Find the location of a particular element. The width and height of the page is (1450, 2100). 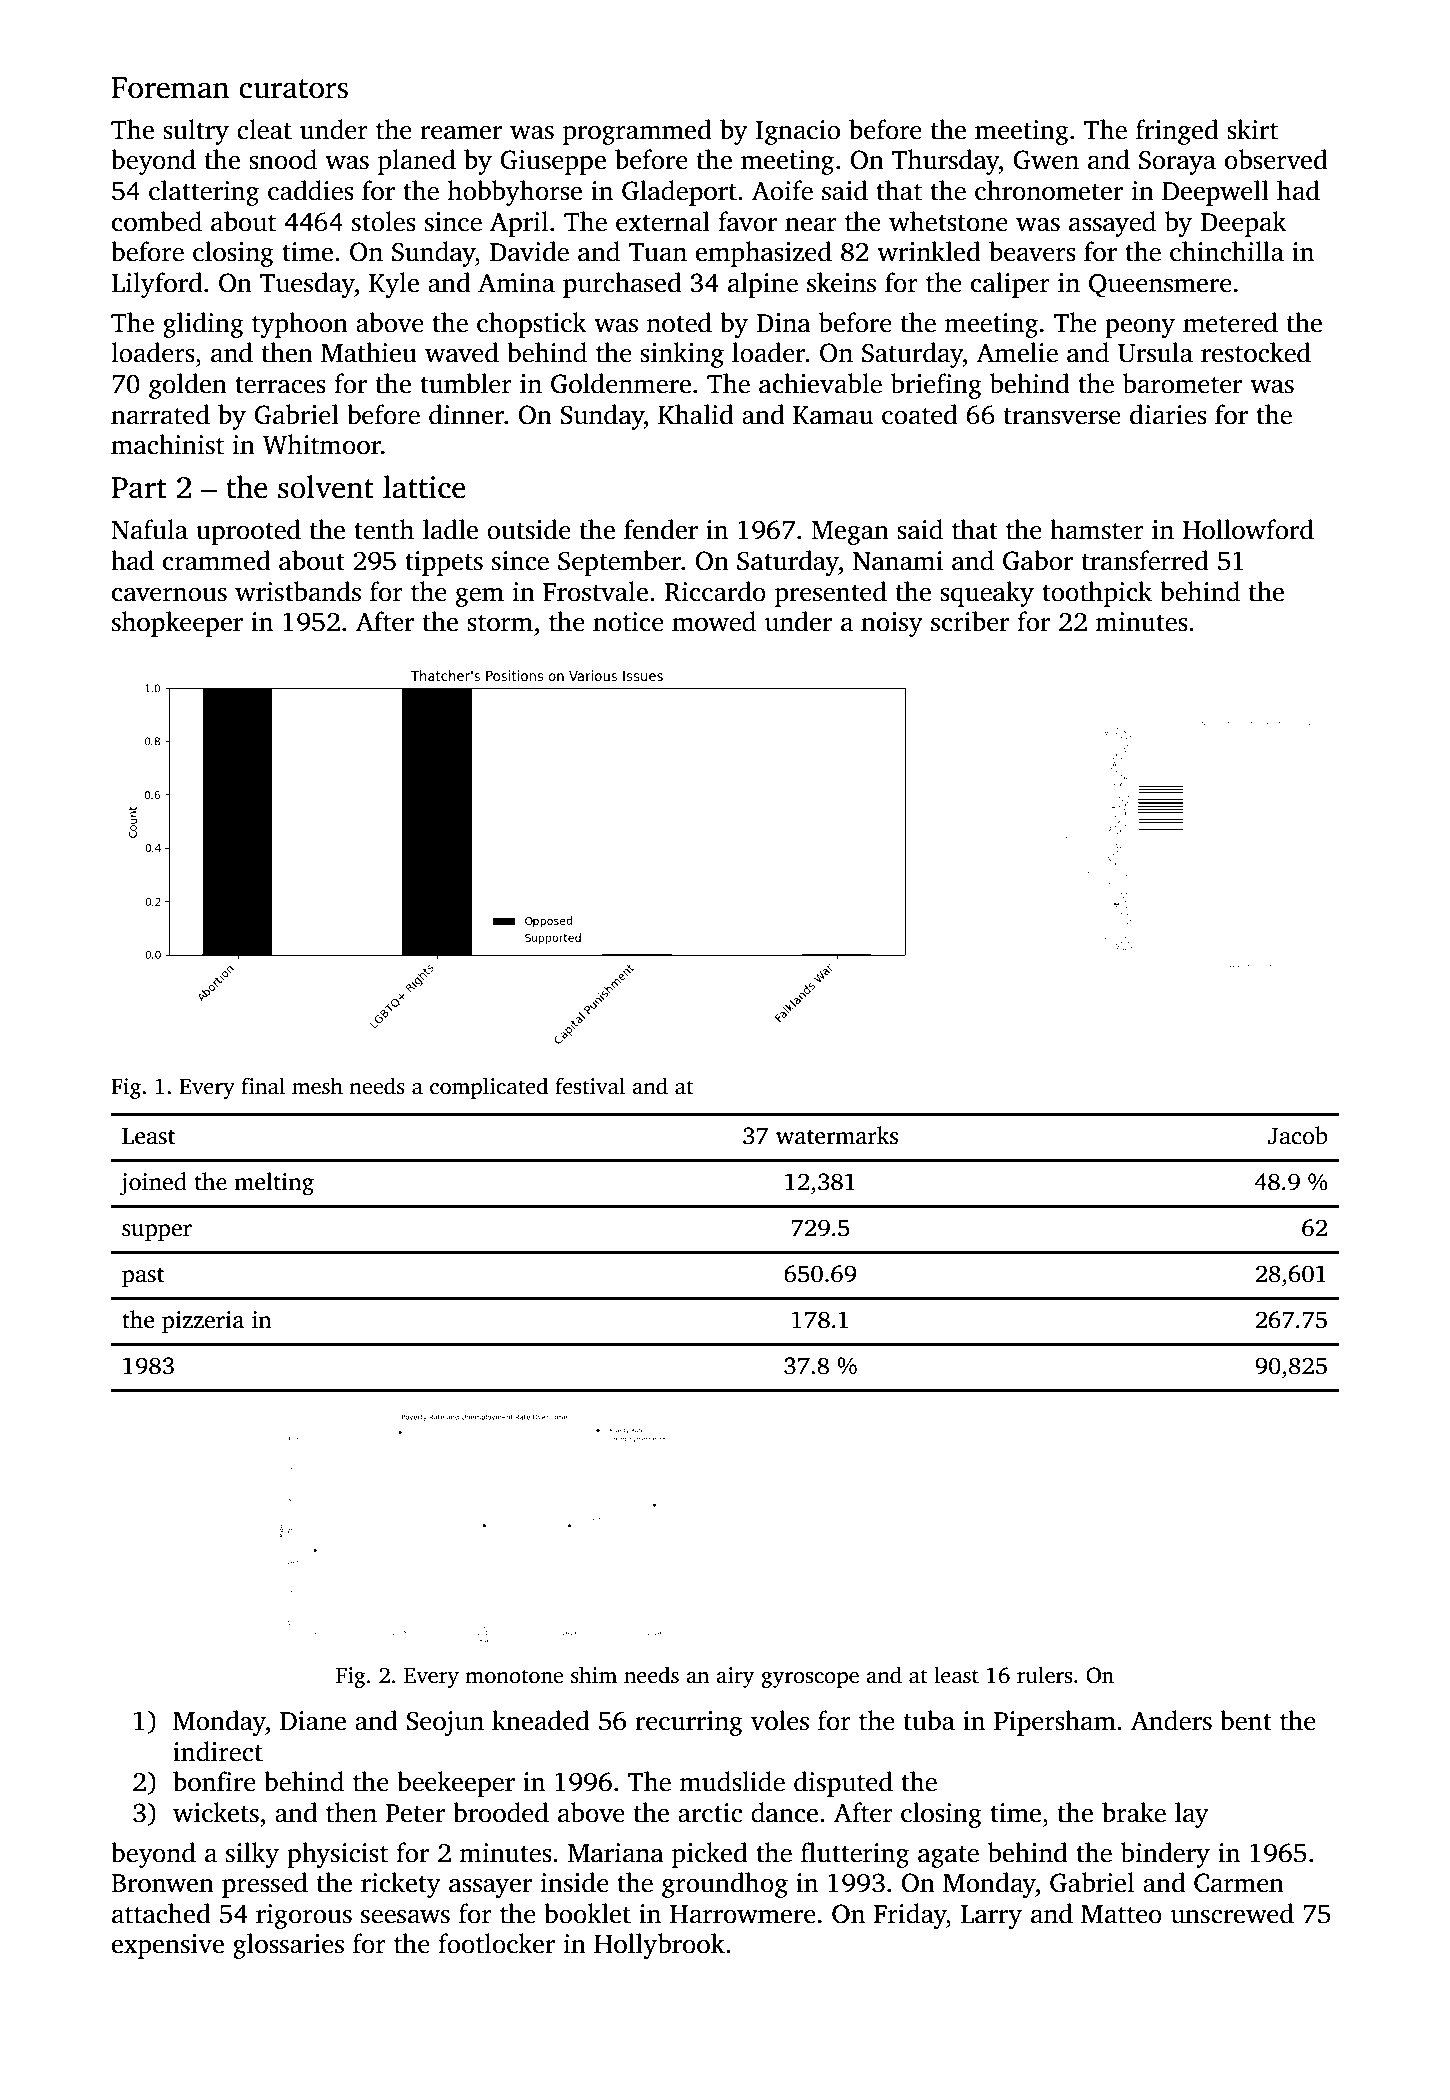

notice is located at coordinates (628, 622).
